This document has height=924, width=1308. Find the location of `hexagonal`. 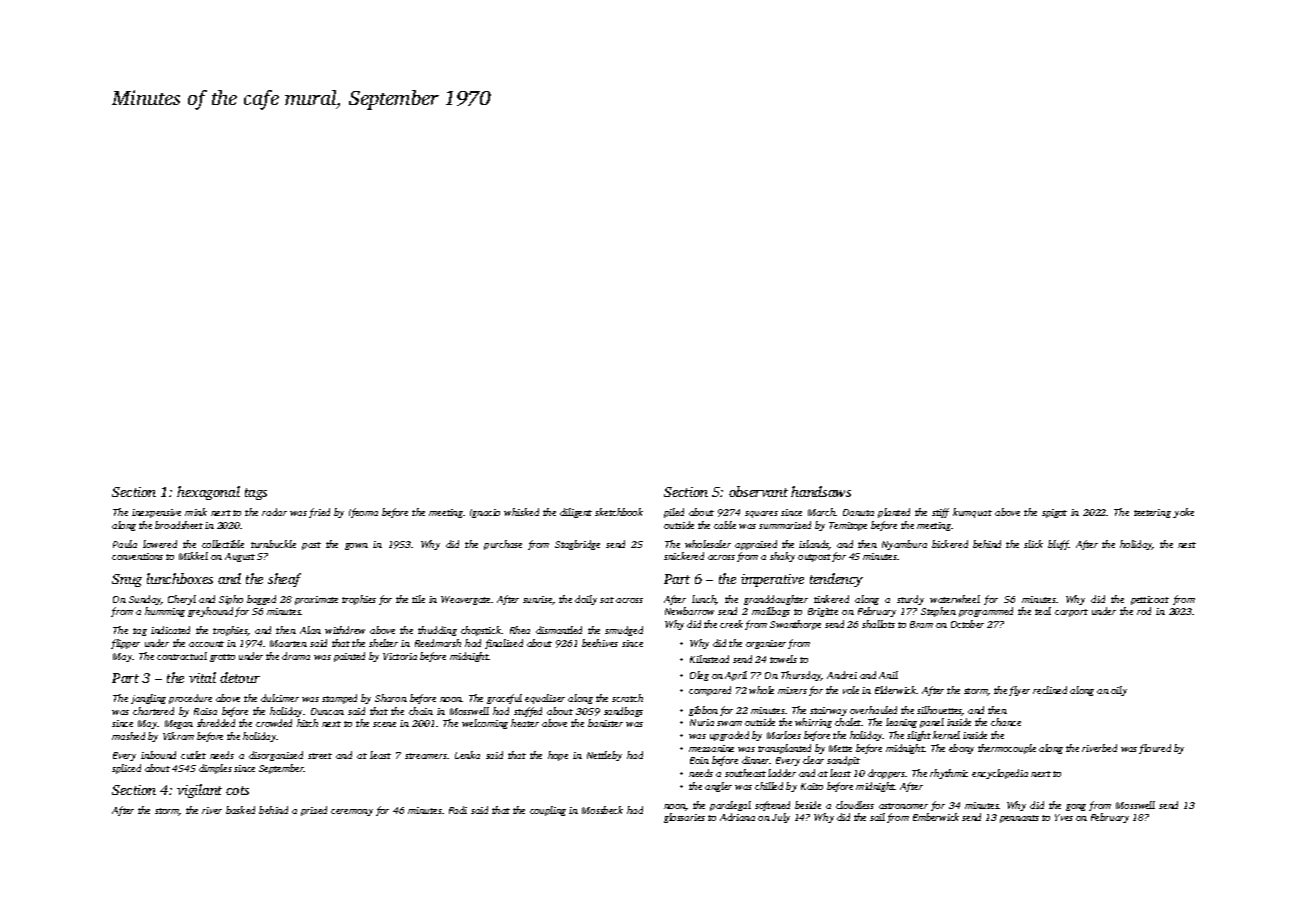

hexagonal is located at coordinates (208, 493).
